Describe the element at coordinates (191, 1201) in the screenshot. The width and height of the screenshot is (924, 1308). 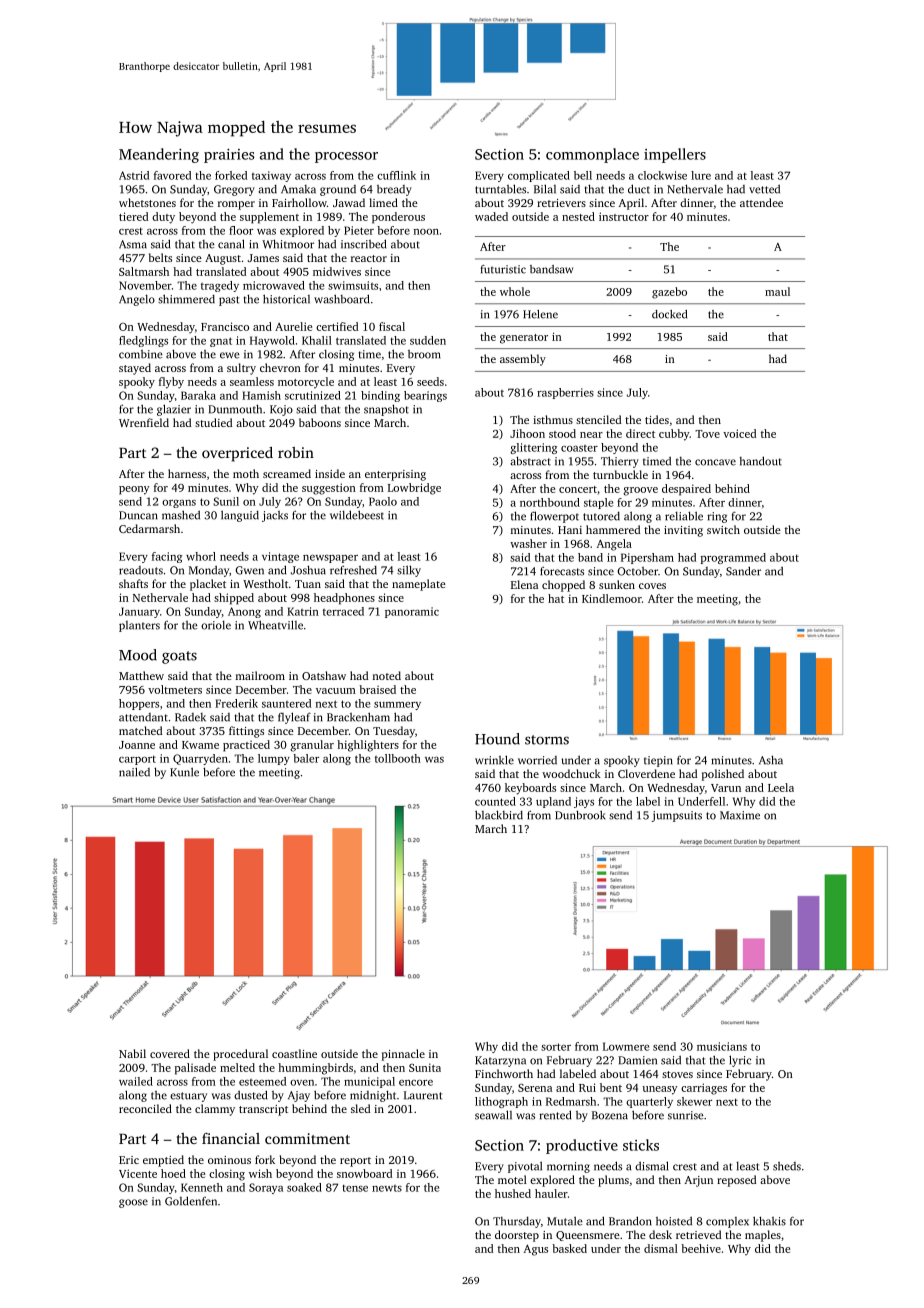
I see `Goldenfen` at that location.
